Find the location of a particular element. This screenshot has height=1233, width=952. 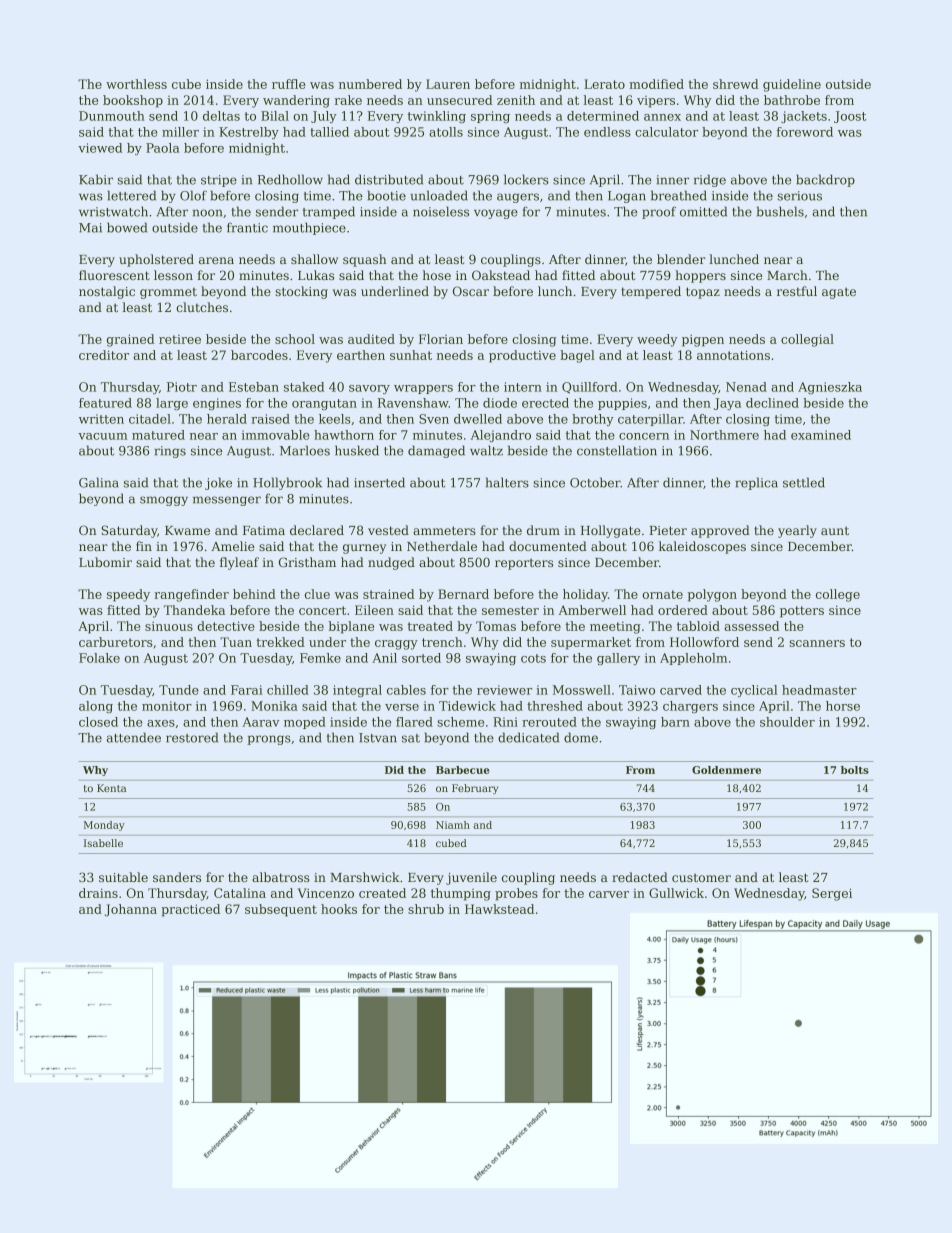

bookshop is located at coordinates (133, 101).
